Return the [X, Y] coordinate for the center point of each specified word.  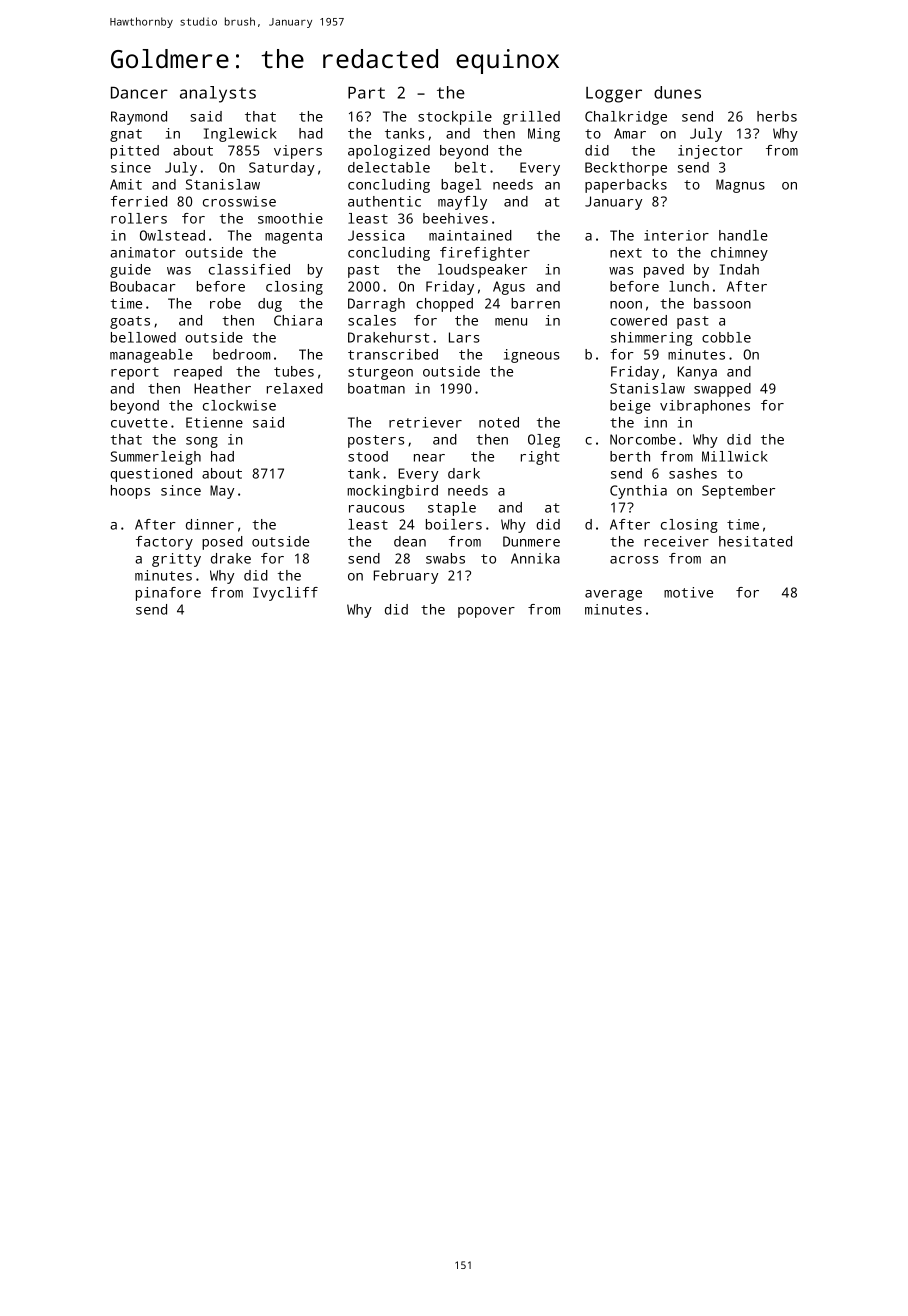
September [738, 492]
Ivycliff [285, 594]
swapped [722, 390]
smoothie [290, 218]
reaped [198, 373]
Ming [544, 135]
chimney [739, 254]
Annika [535, 558]
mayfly [462, 203]
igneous [532, 356]
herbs [777, 116]
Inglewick [240, 135]
